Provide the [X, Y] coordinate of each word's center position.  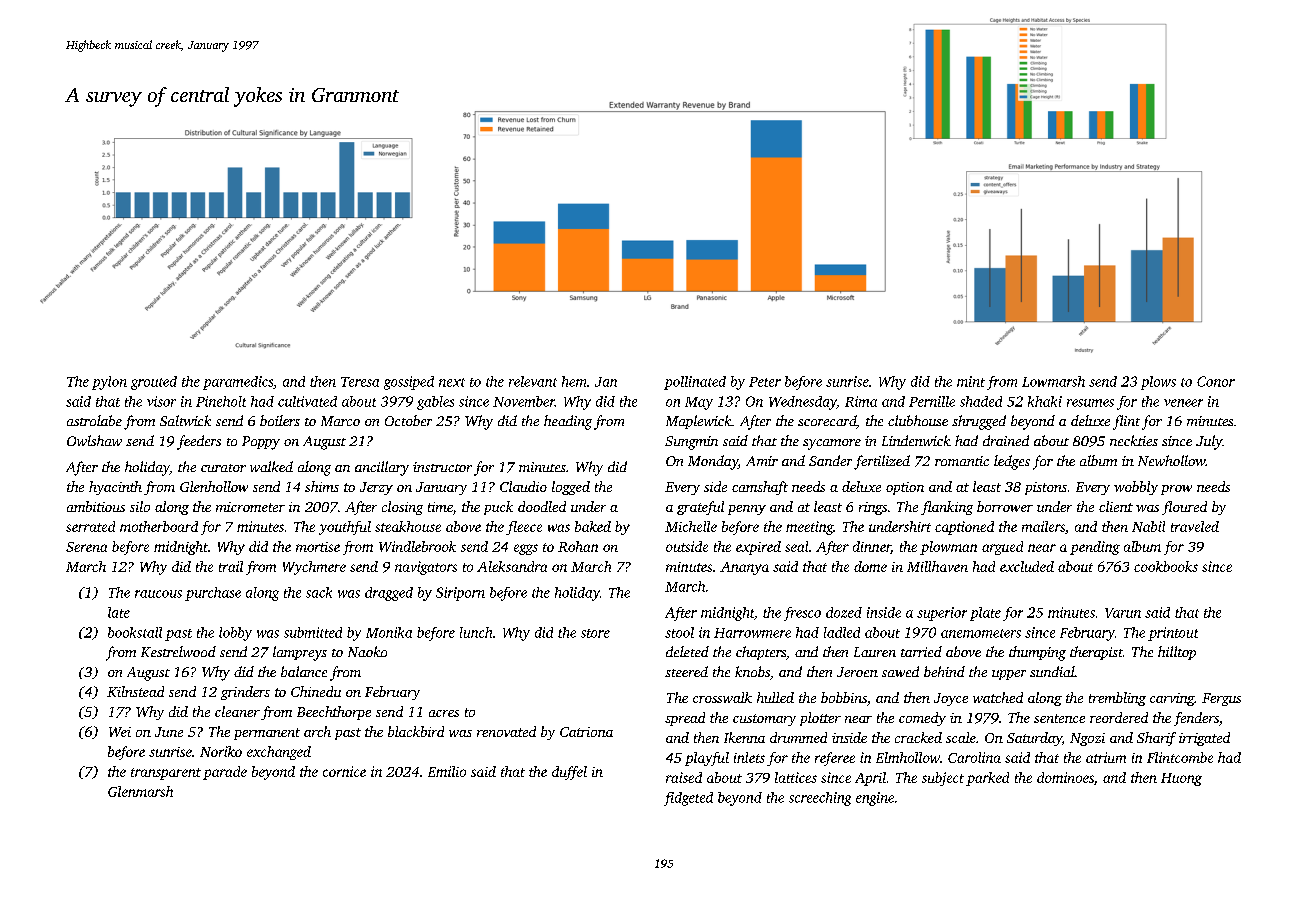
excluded [1027, 566]
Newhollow [1171, 460]
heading [568, 422]
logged [571, 488]
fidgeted [688, 799]
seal [796, 546]
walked [271, 466]
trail [231, 566]
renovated [506, 731]
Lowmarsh [1053, 381]
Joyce [951, 699]
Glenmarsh [140, 791]
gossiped [409, 383]
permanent [267, 734]
